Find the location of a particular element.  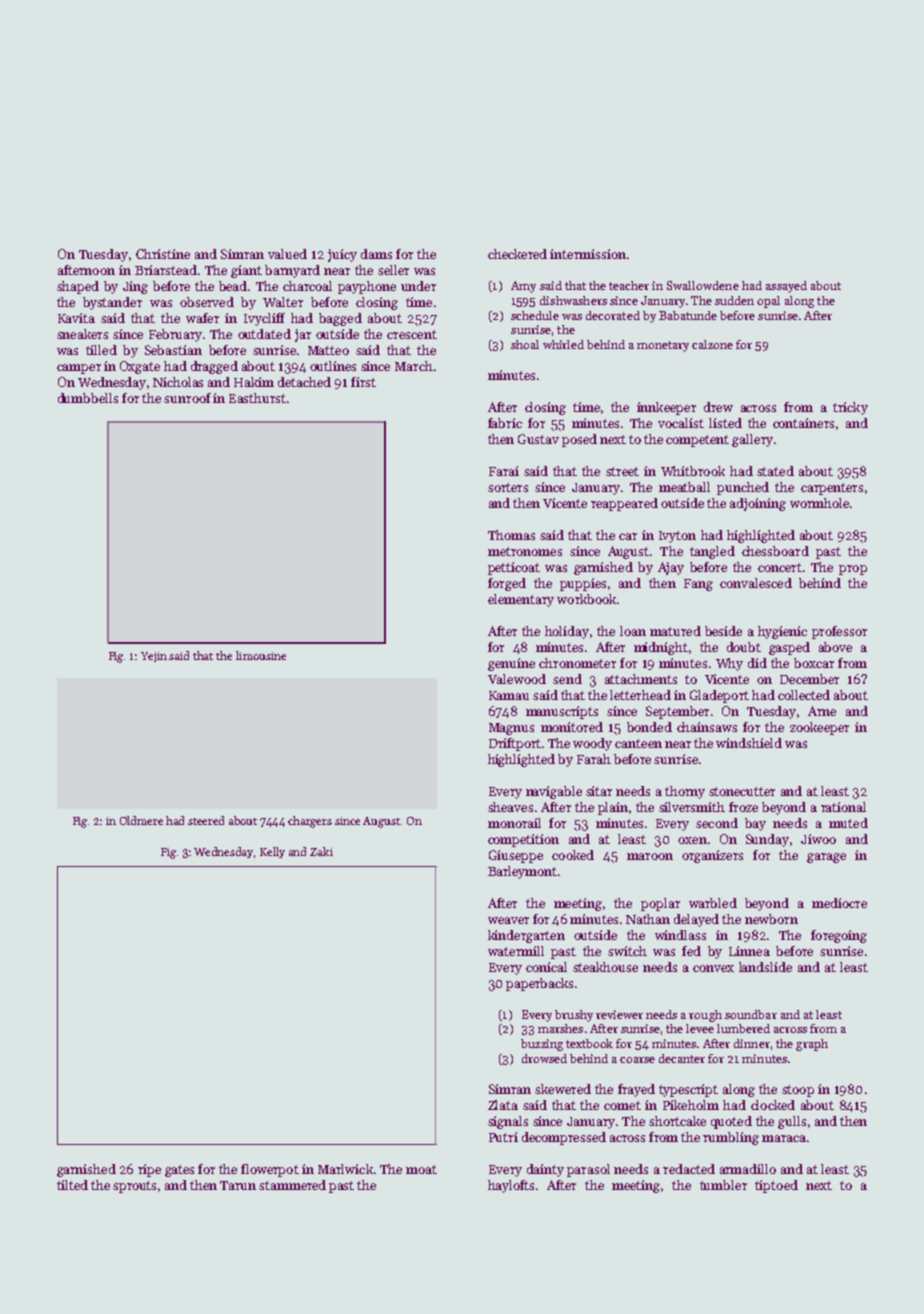

Yejin is located at coordinates (154, 657).
